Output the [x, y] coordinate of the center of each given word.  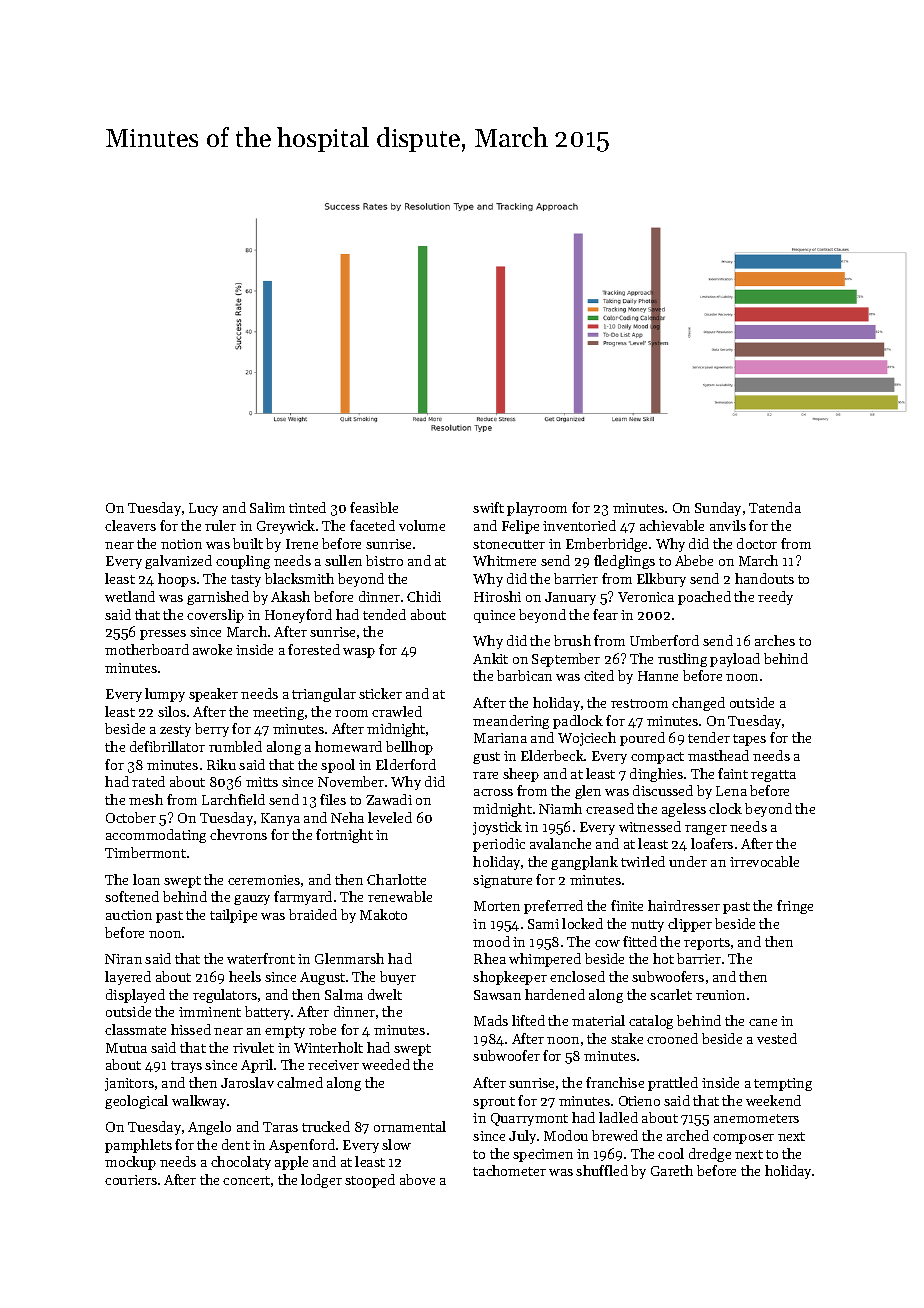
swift [488, 507]
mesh [146, 799]
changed [698, 704]
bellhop [409, 748]
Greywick [286, 527]
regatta [773, 776]
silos [172, 711]
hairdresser [684, 905]
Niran [123, 959]
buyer [398, 978]
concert [246, 1180]
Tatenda [775, 507]
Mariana [500, 738]
